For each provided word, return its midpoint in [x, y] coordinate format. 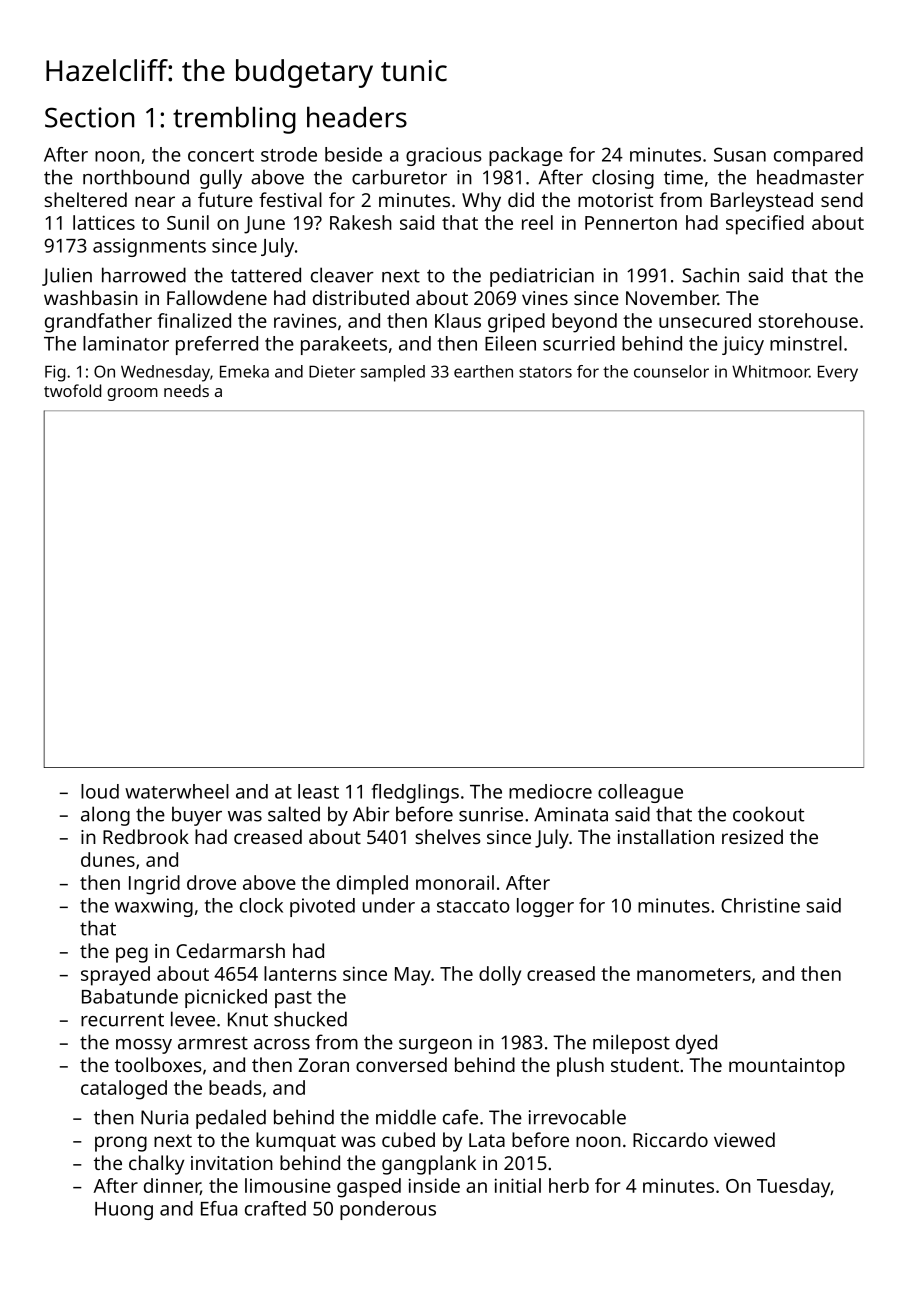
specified [765, 225]
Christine [760, 905]
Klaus [458, 320]
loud [100, 791]
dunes [108, 859]
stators [545, 372]
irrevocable [577, 1117]
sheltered [85, 199]
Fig [55, 373]
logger [545, 907]
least [318, 791]
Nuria [164, 1117]
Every [838, 373]
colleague [640, 793]
